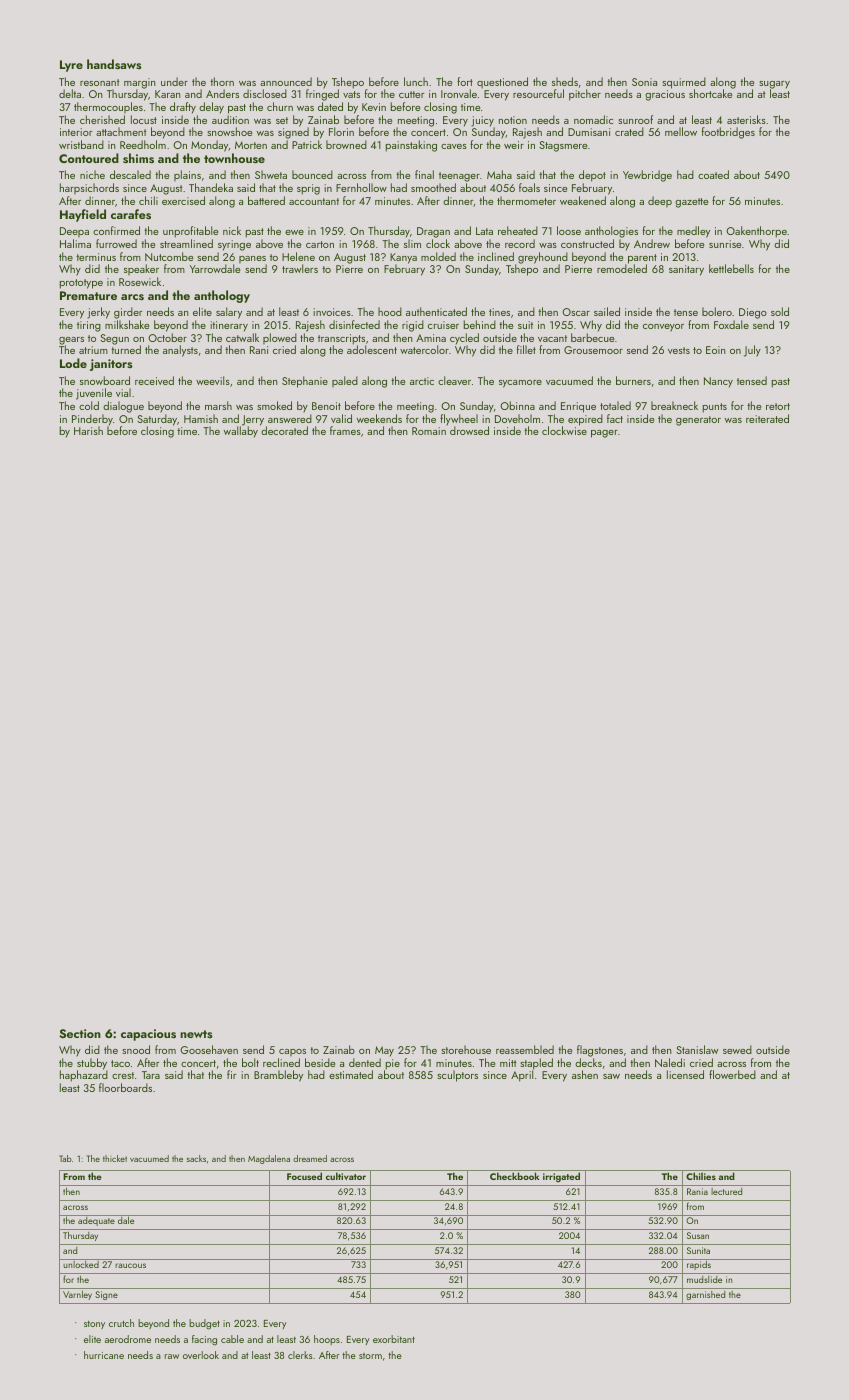  Describe the element at coordinates (84, 1076) in the document. I see `haphazard` at that location.
